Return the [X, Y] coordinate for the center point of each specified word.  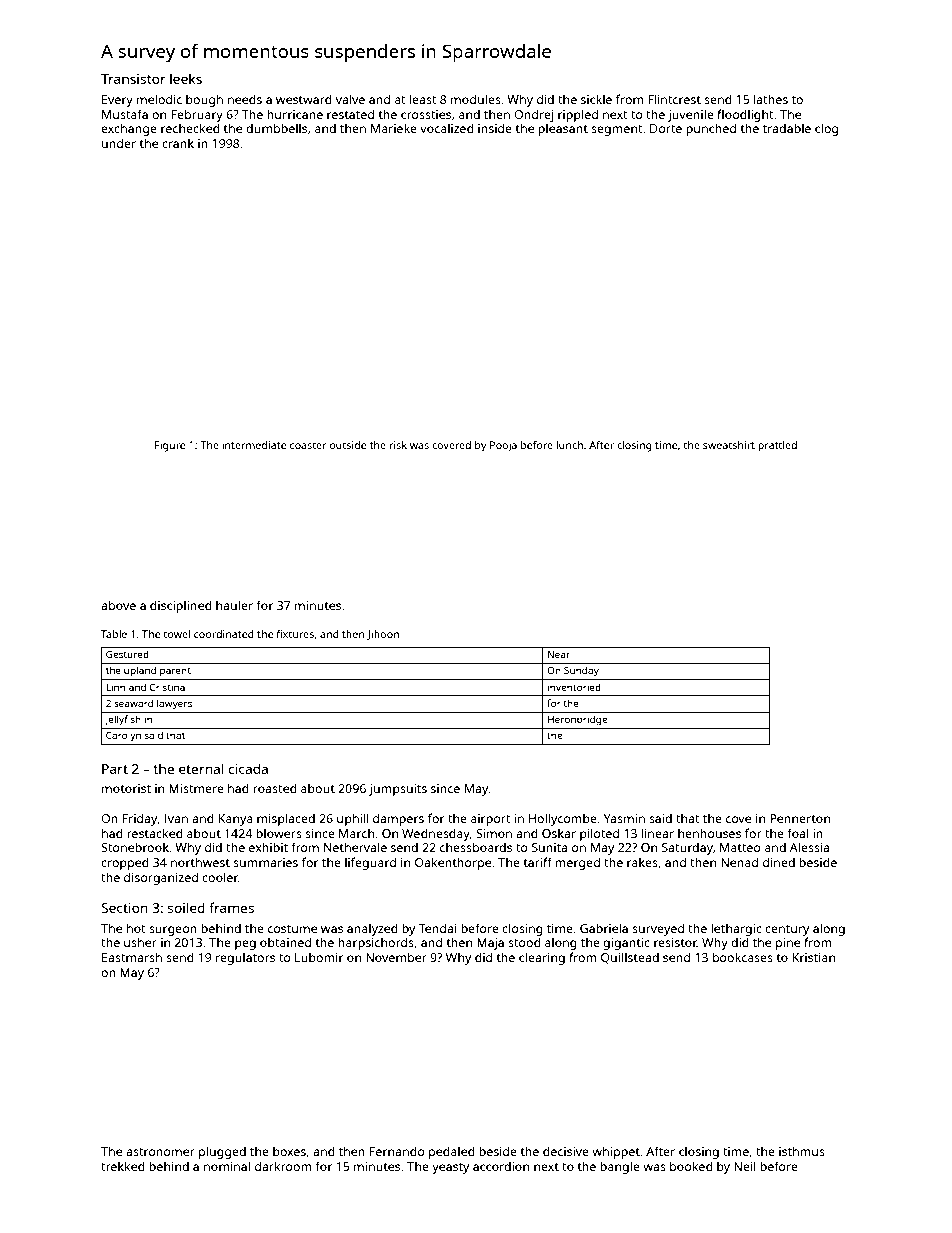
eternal [201, 768]
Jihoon [383, 635]
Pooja [503, 446]
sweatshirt [729, 445]
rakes [642, 862]
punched [711, 129]
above [118, 605]
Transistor [133, 79]
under [119, 143]
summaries [265, 862]
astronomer [160, 1152]
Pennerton [800, 818]
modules [476, 99]
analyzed [372, 929]
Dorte [666, 128]
